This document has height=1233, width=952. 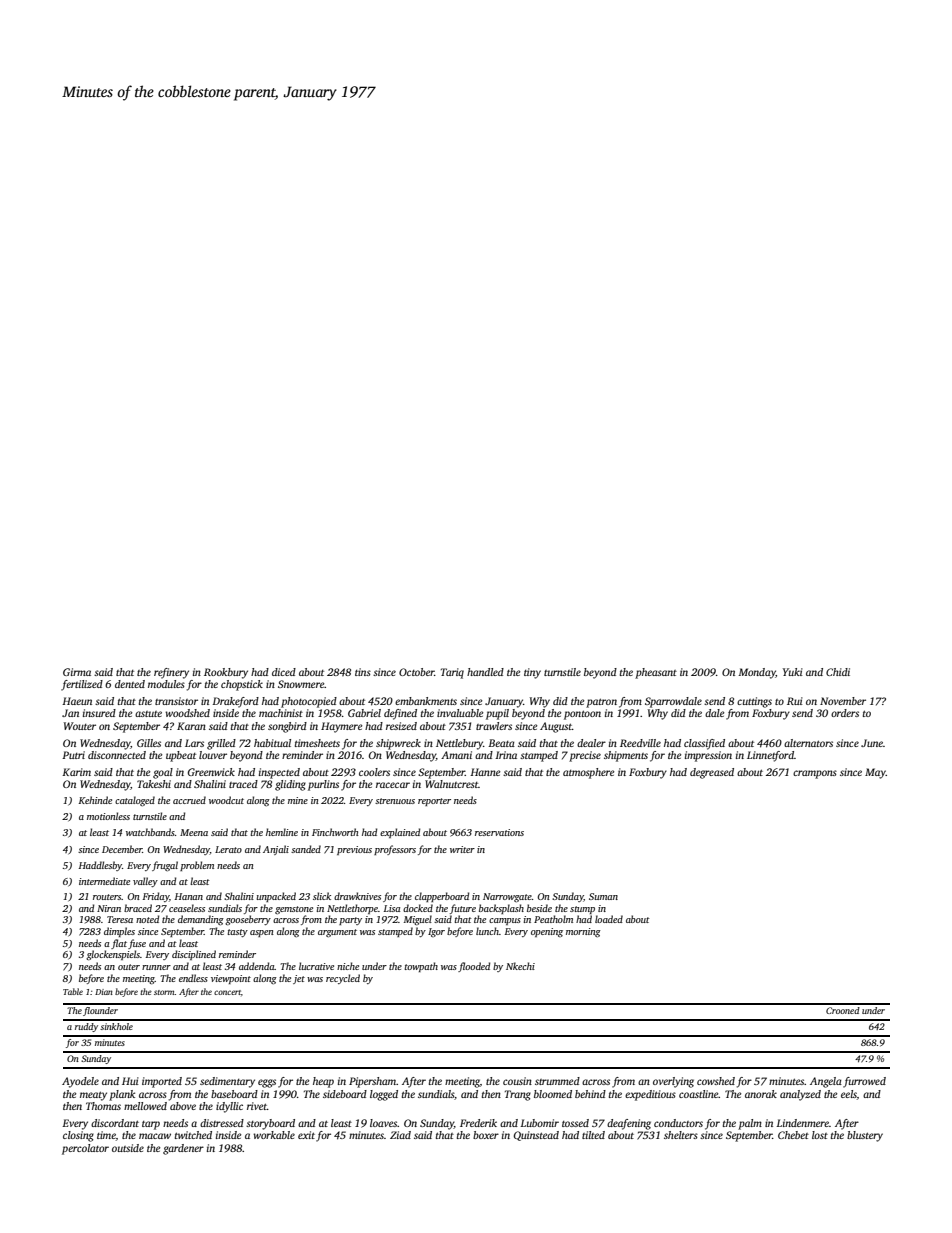 What do you see at coordinates (236, 702) in the document?
I see `Drakeford` at bounding box center [236, 702].
